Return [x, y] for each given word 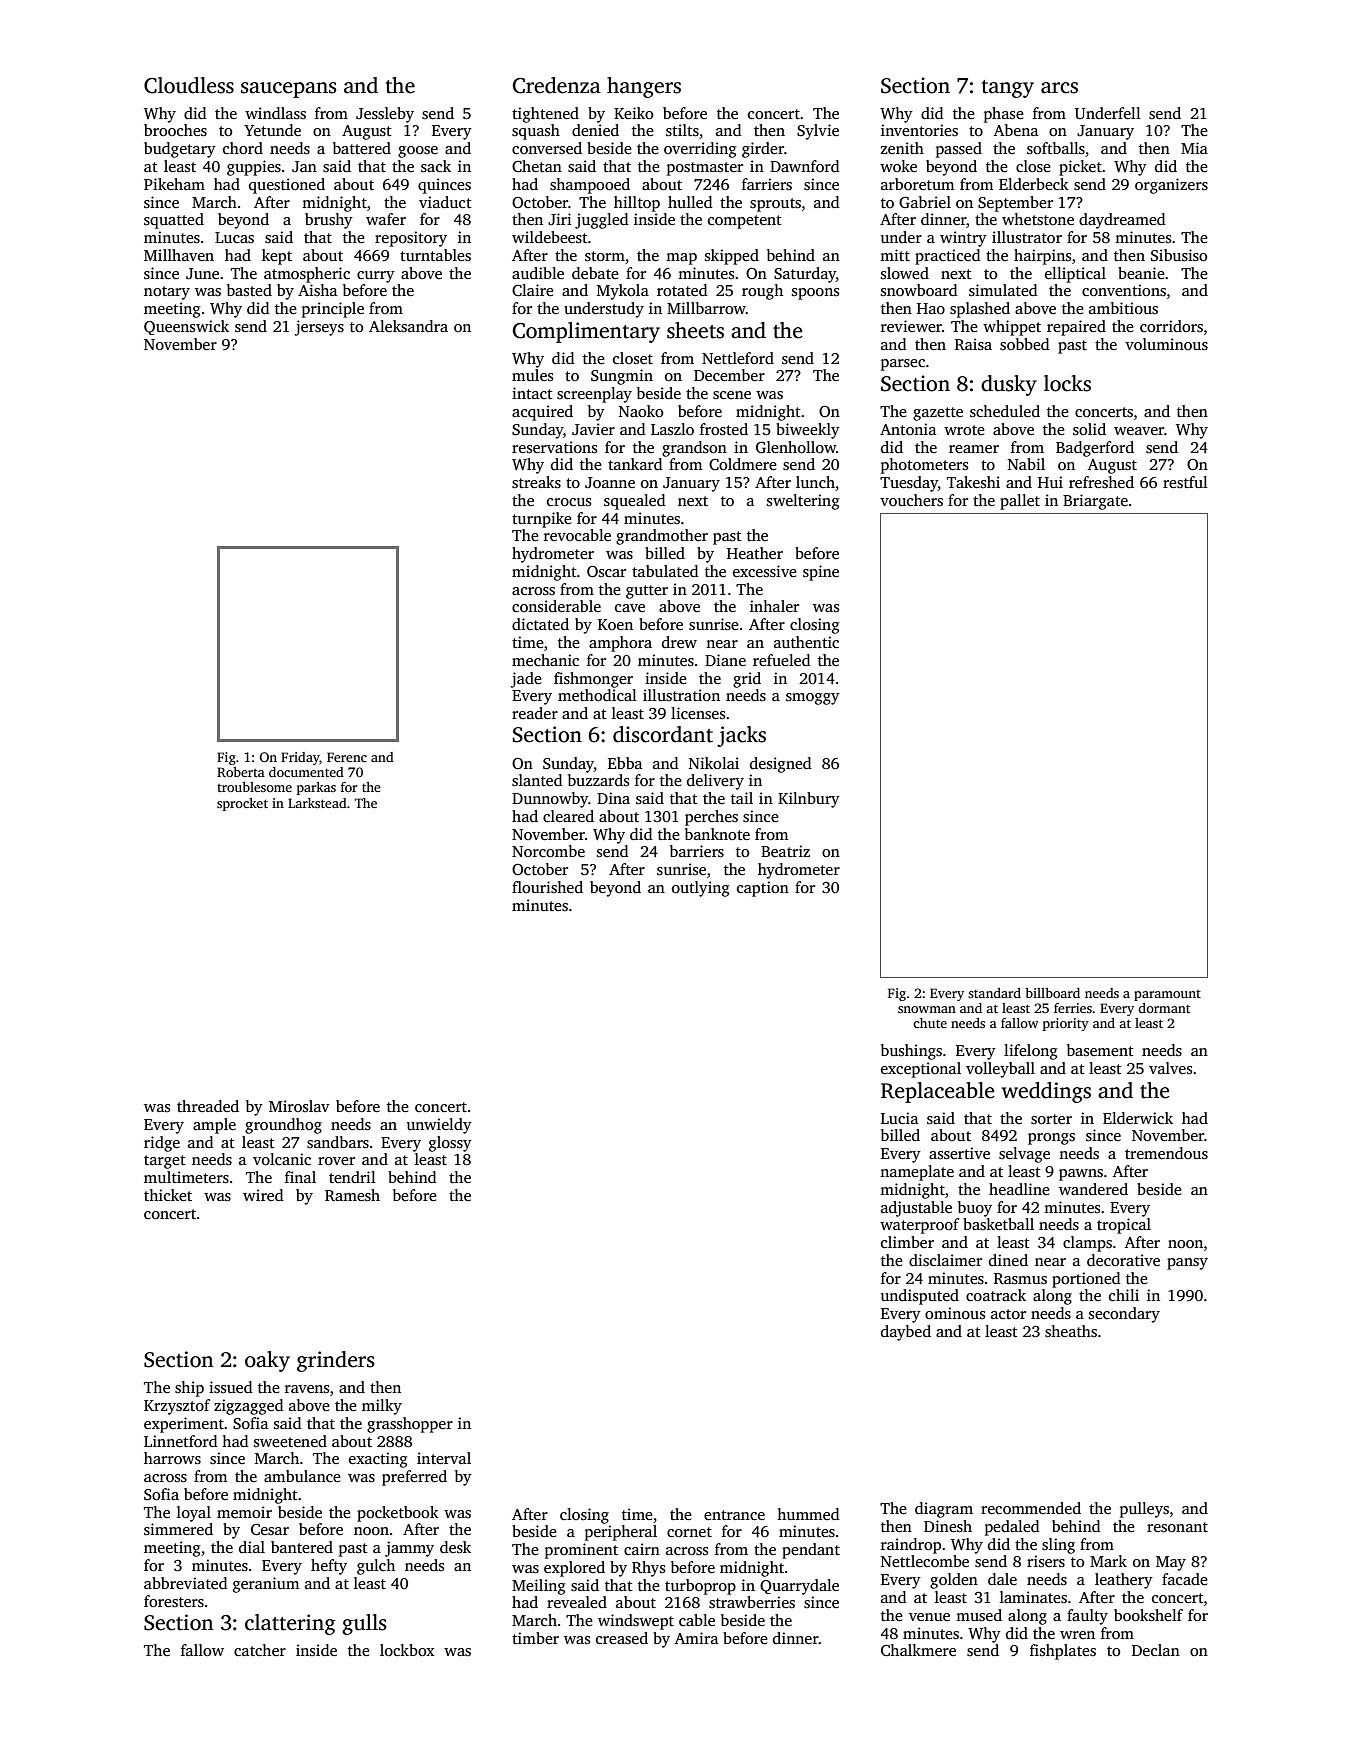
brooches [175, 130]
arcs [1059, 88]
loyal [194, 1514]
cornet [689, 1532]
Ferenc [347, 757]
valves [1170, 1068]
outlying [701, 889]
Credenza [557, 85]
